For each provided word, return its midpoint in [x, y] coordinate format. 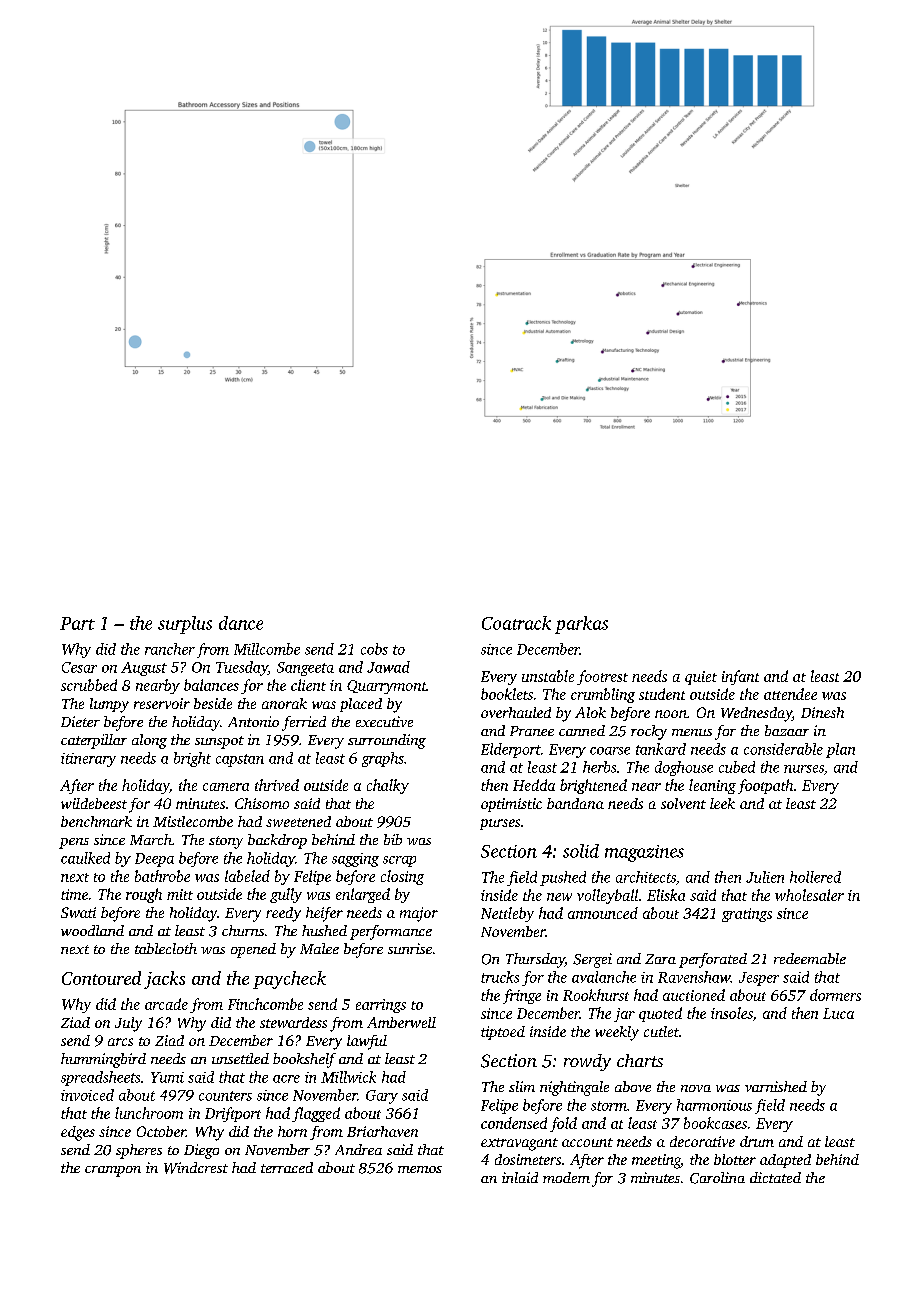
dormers [835, 995]
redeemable [810, 958]
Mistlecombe [193, 821]
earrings [381, 1006]
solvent [683, 803]
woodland [92, 930]
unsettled [240, 1058]
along [149, 741]
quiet [701, 678]
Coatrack [516, 623]
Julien [765, 877]
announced [603, 913]
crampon [113, 1171]
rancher [170, 649]
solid [581, 851]
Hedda [534, 785]
